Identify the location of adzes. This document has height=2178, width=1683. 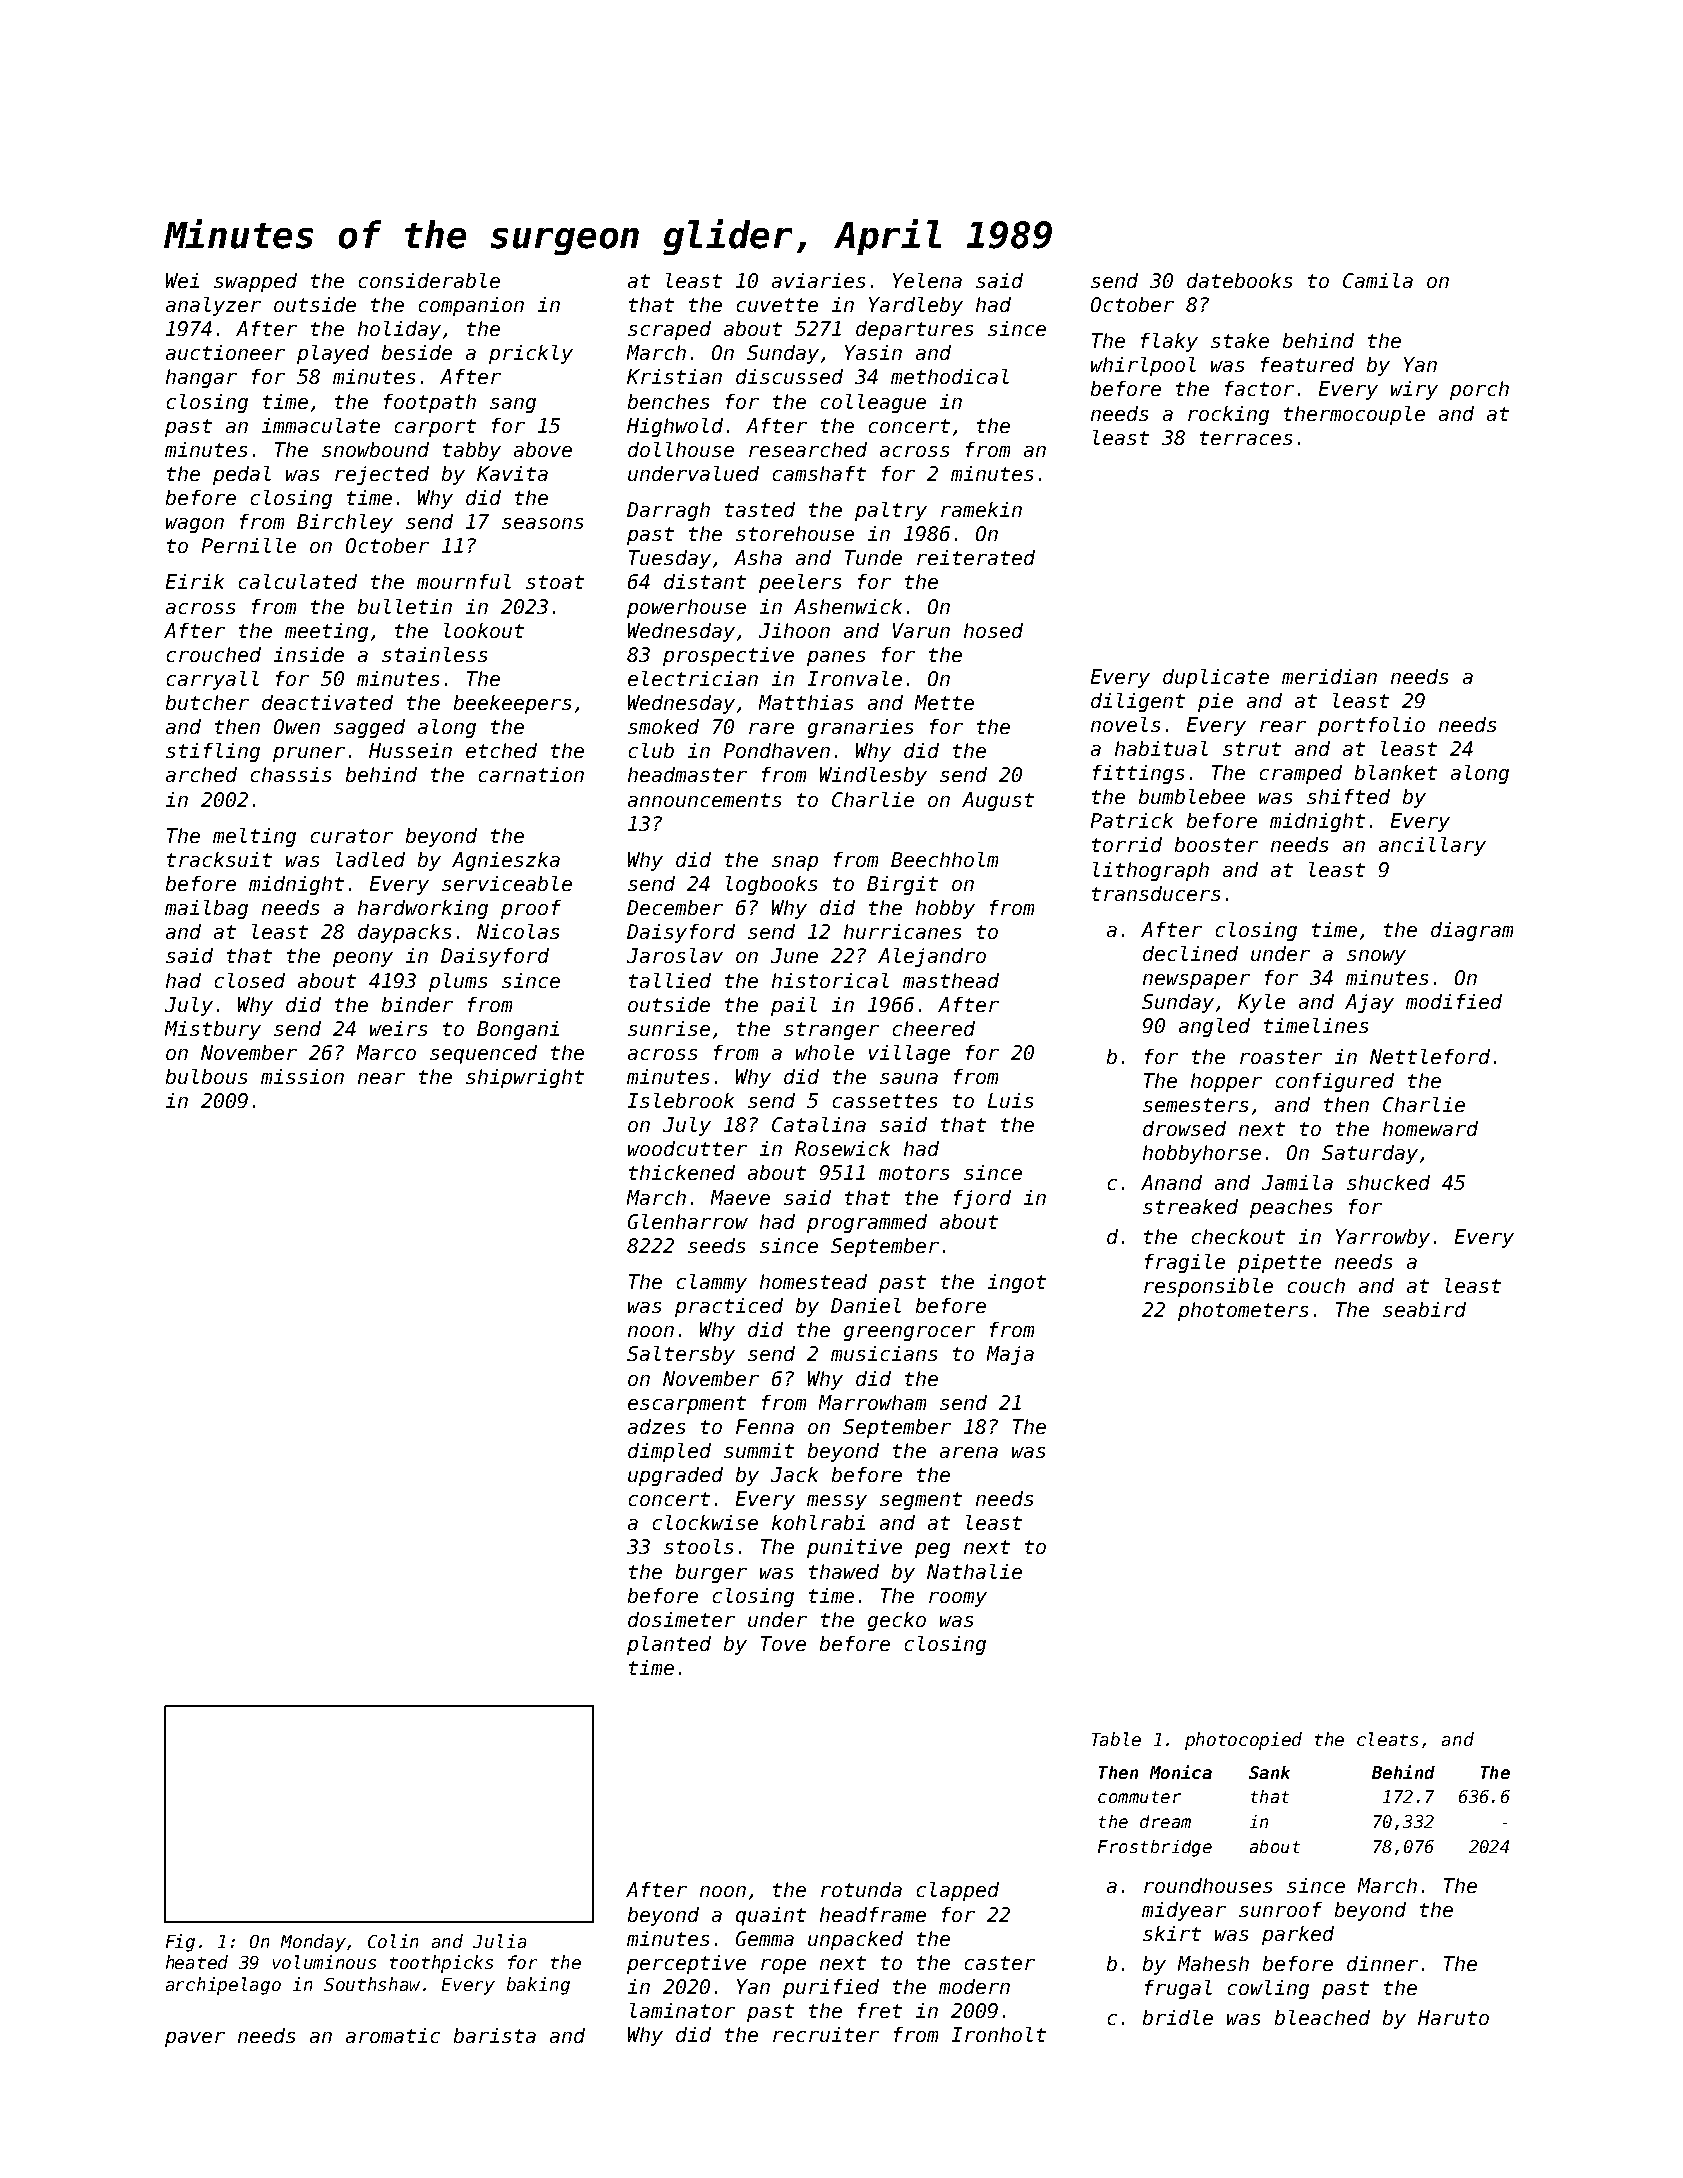
(656, 1426).
